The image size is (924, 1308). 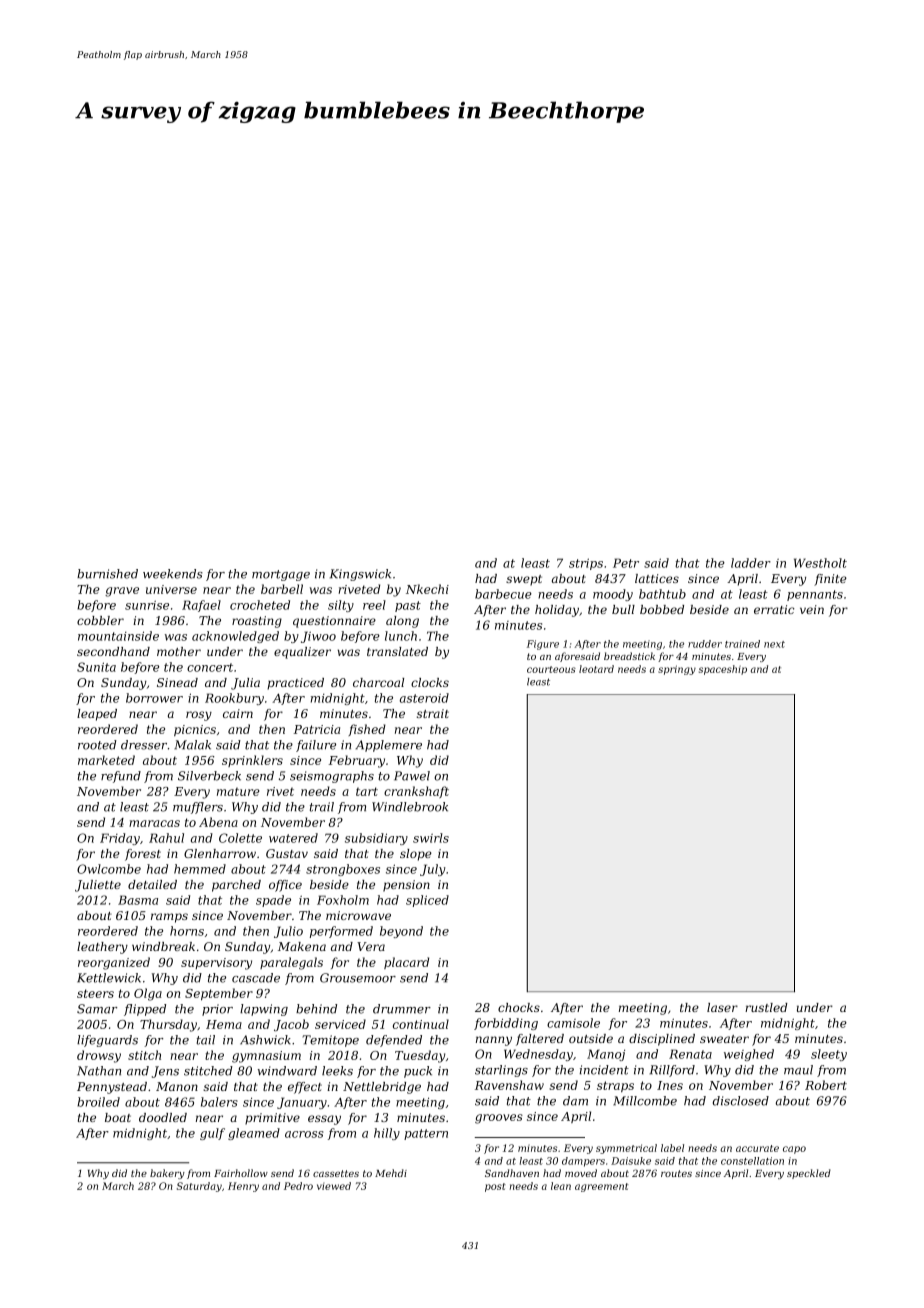 What do you see at coordinates (826, 1085) in the page?
I see `Robert` at bounding box center [826, 1085].
